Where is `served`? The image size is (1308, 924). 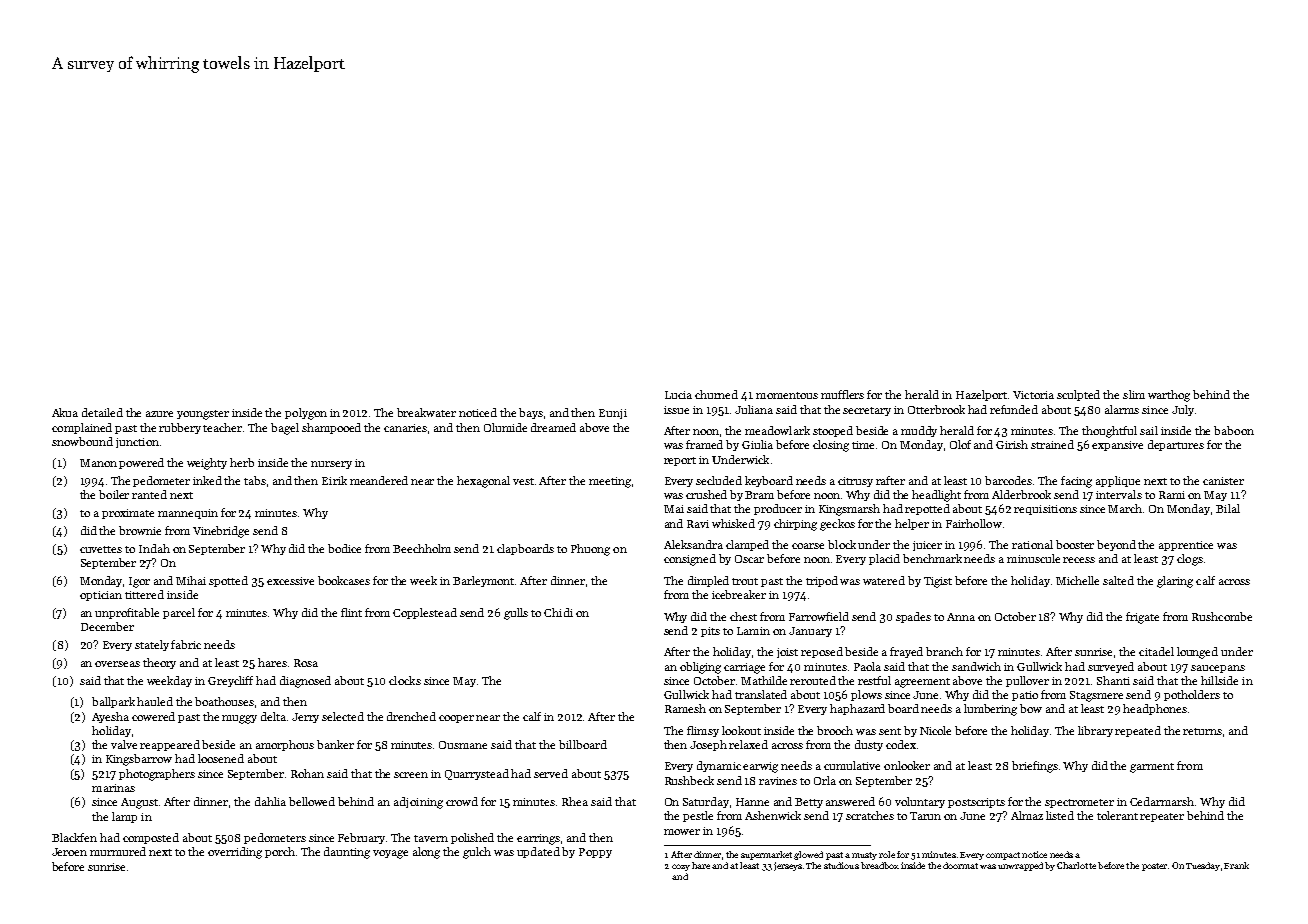 served is located at coordinates (551, 773).
